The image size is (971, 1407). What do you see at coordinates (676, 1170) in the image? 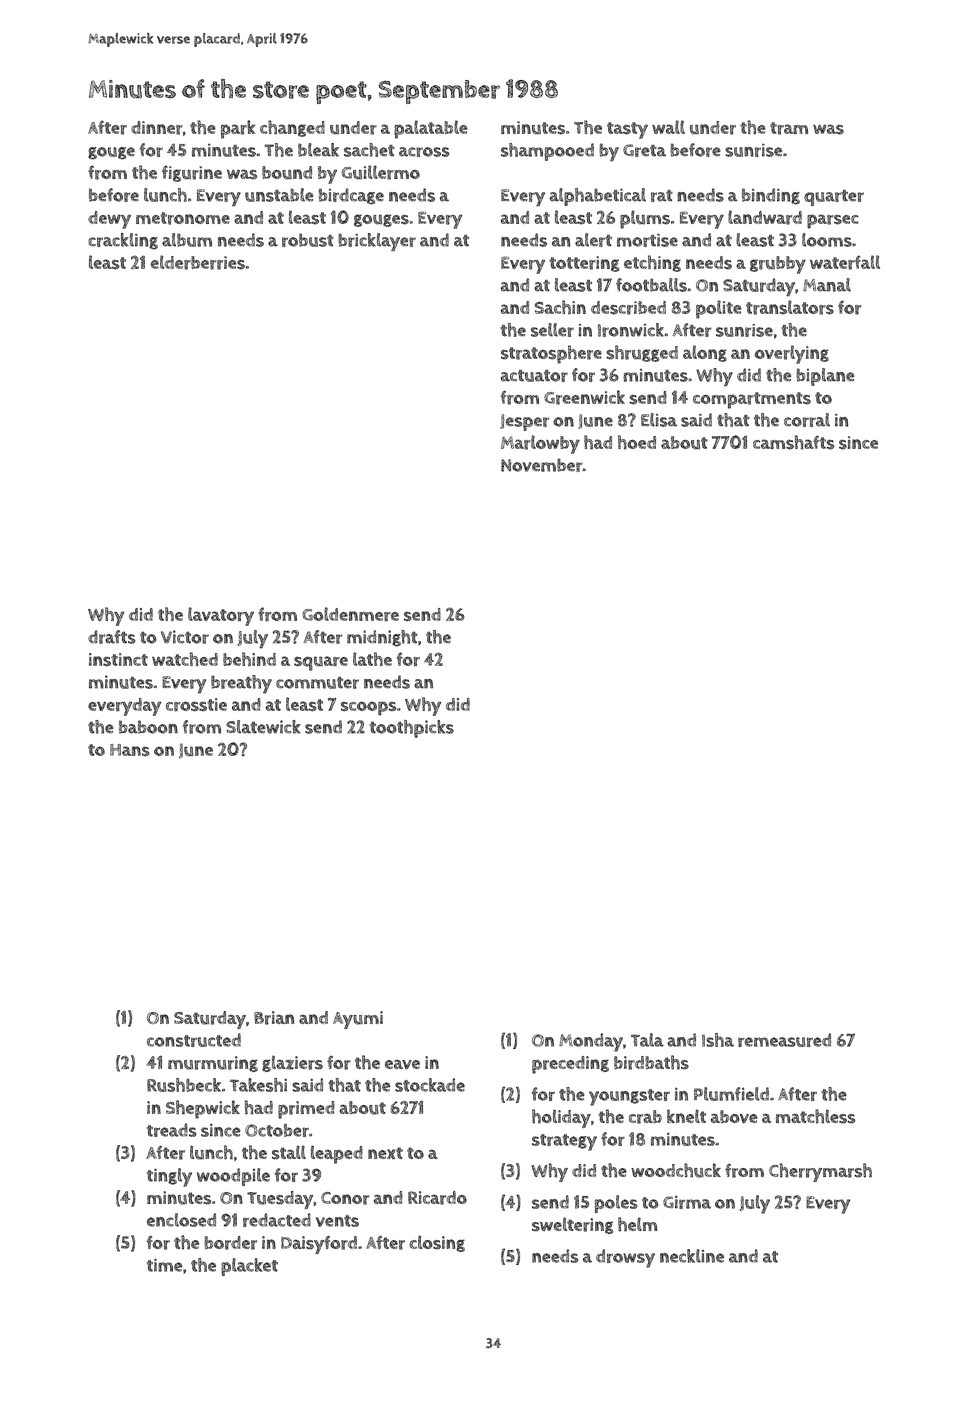
I see `woodchuck` at bounding box center [676, 1170].
